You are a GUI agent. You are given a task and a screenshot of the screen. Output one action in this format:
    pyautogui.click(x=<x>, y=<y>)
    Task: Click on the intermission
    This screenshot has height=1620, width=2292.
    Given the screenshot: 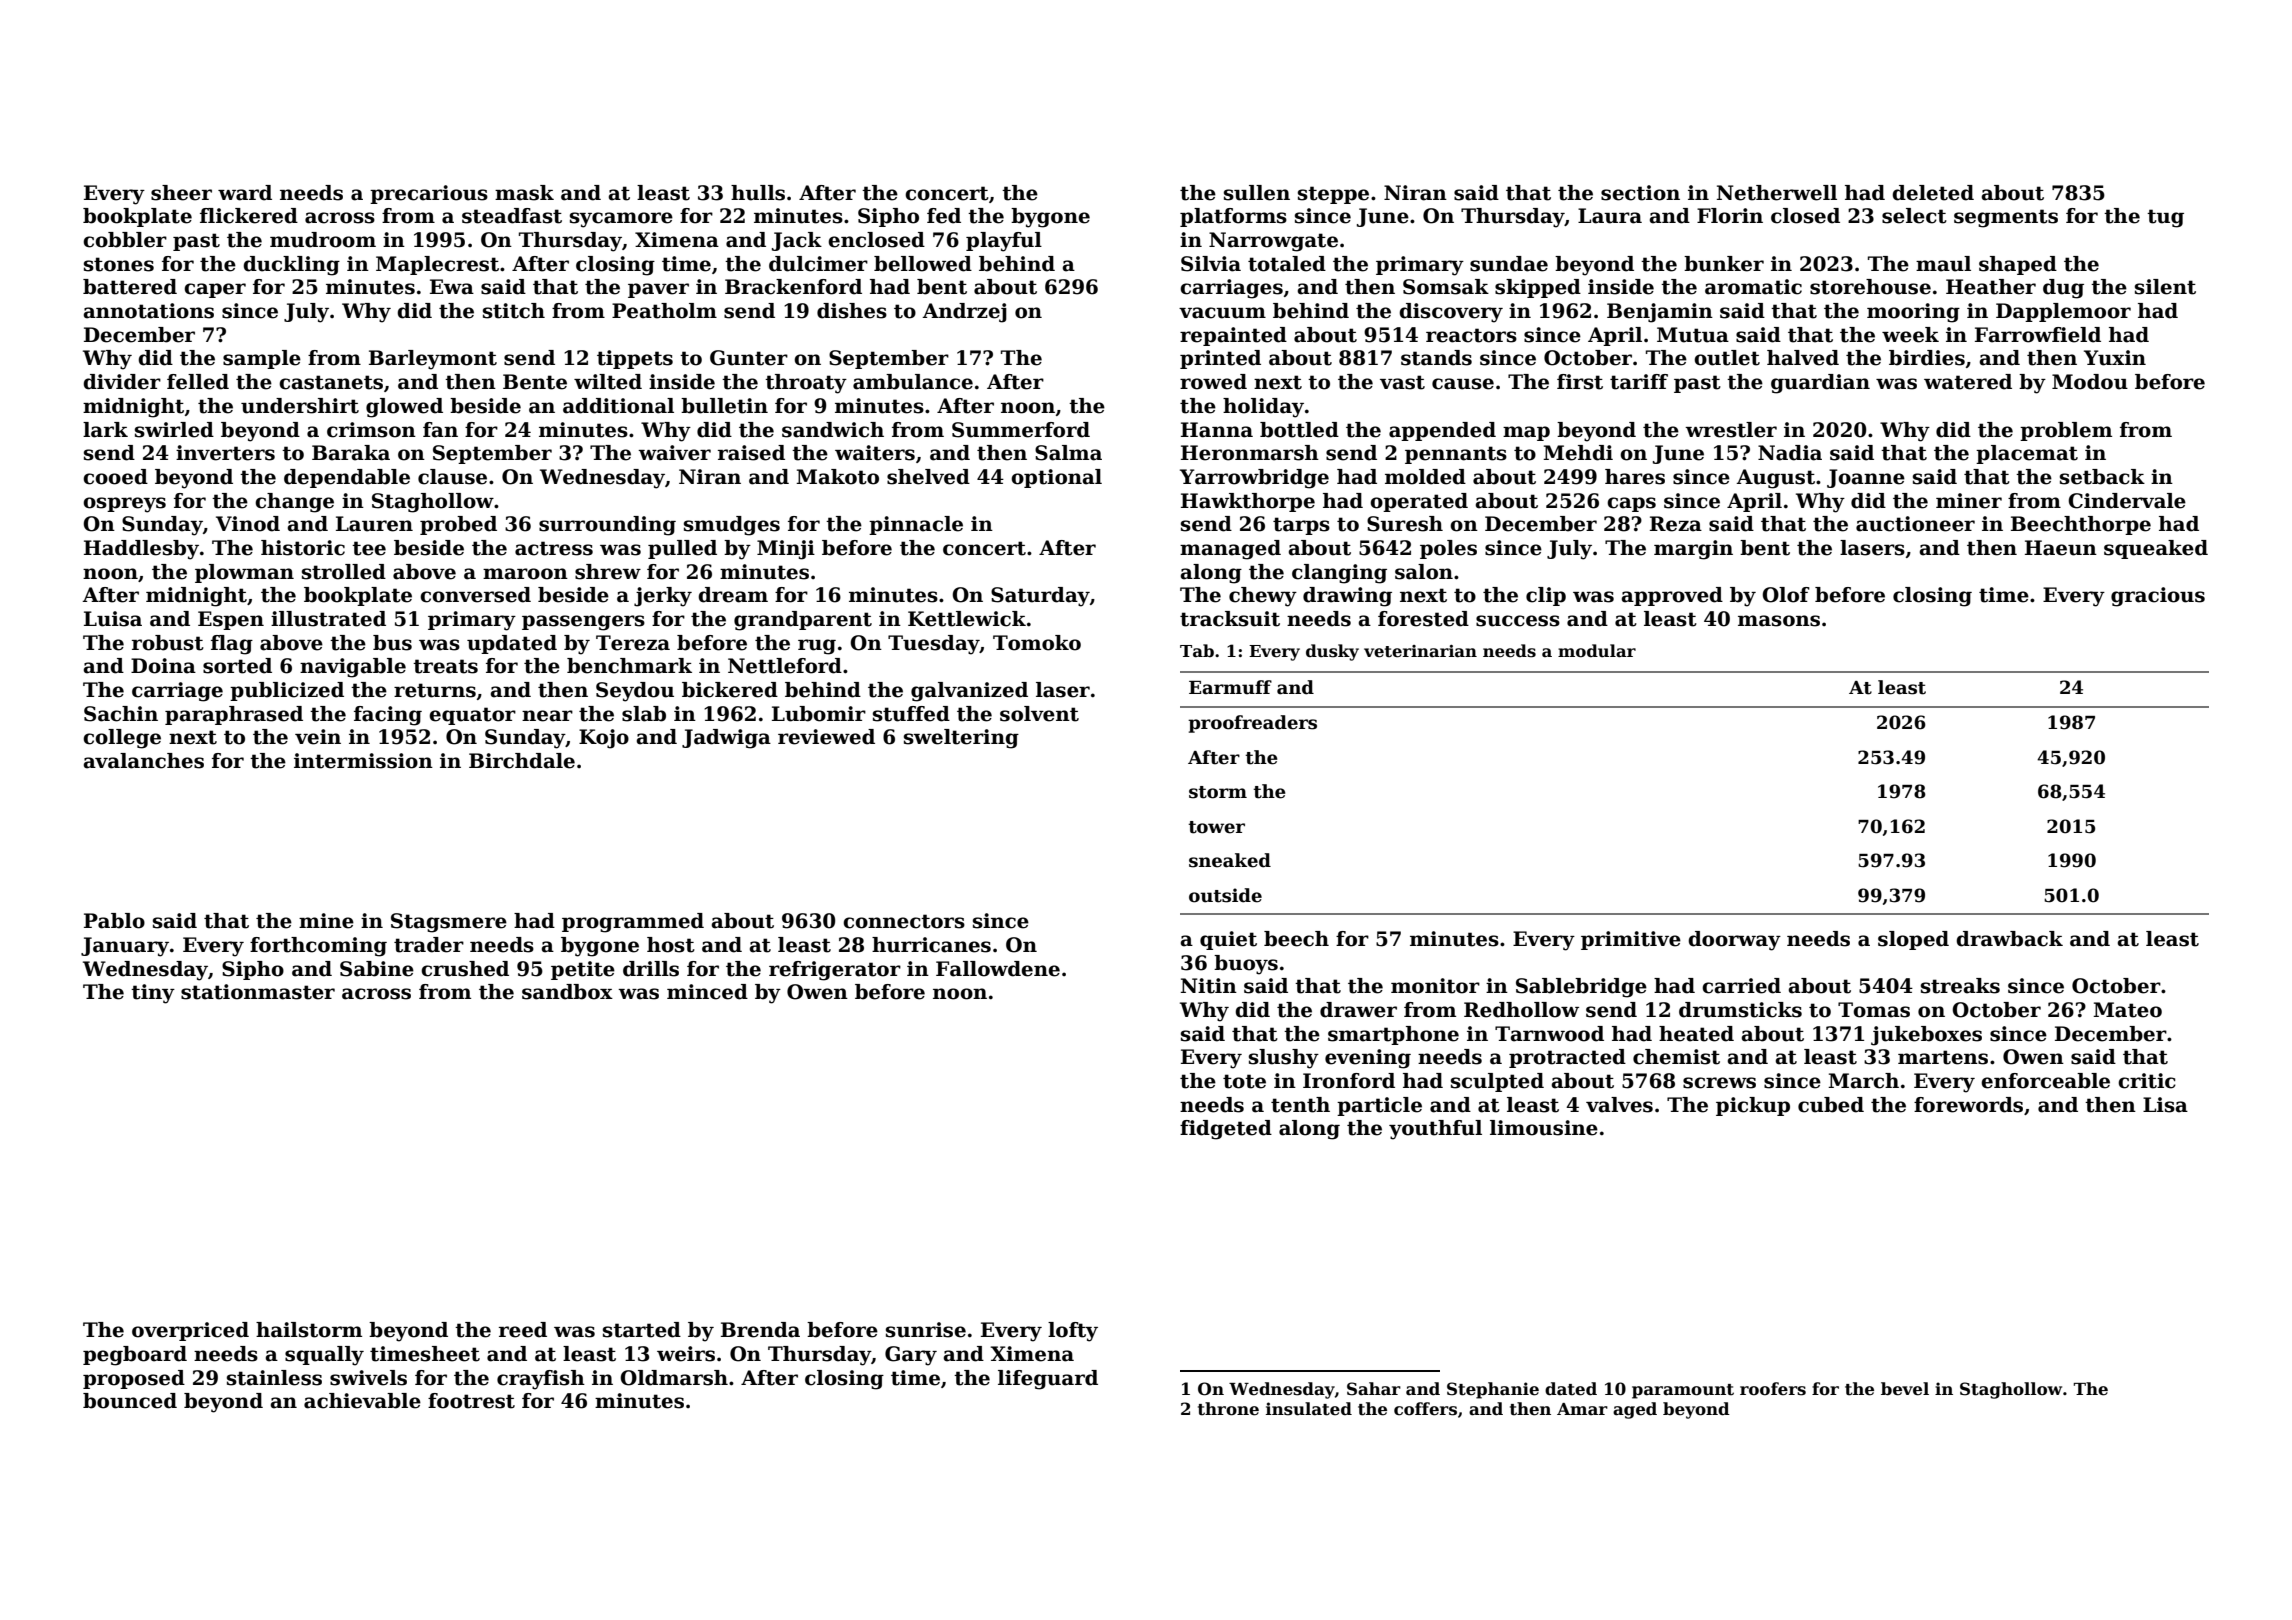 What is the action you would take?
    pyautogui.click(x=363, y=761)
